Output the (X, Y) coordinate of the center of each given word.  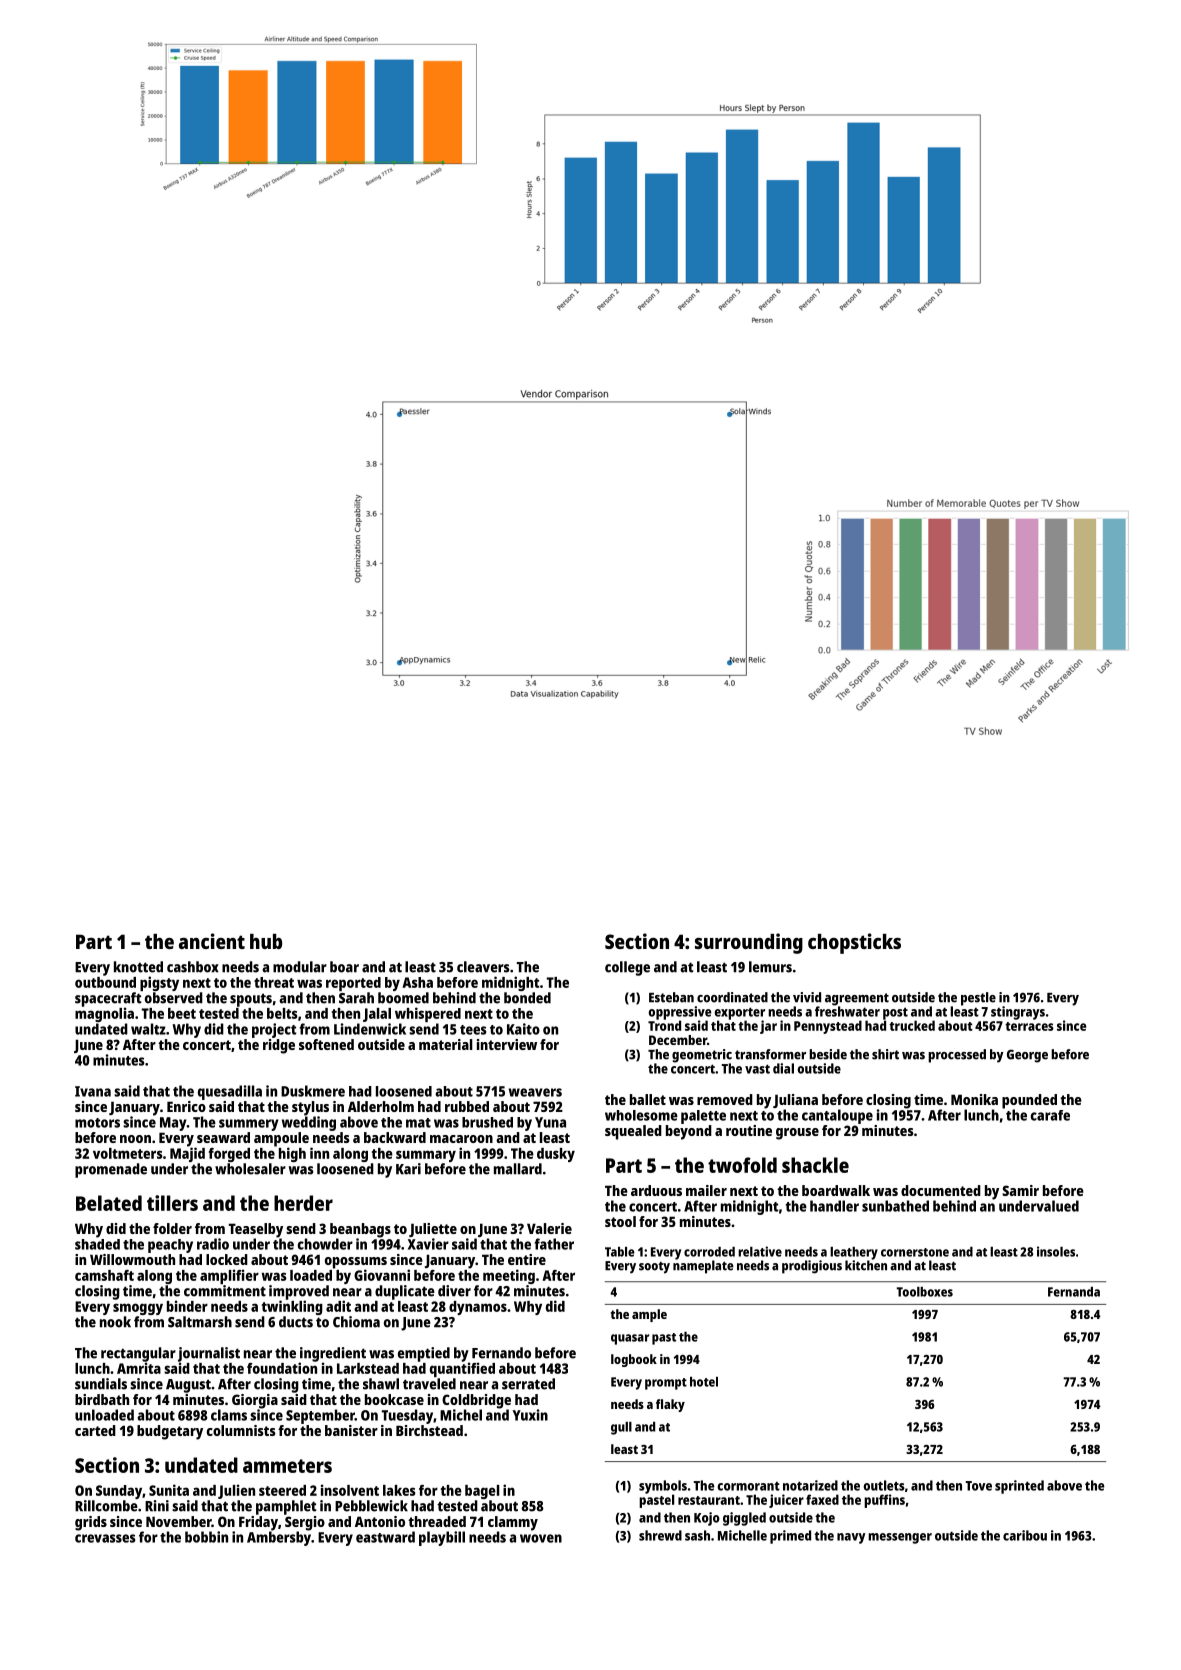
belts (282, 1013)
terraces (1029, 1026)
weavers (535, 1092)
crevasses (105, 1538)
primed (790, 1537)
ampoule (281, 1139)
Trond (664, 1025)
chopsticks (854, 943)
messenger (900, 1538)
